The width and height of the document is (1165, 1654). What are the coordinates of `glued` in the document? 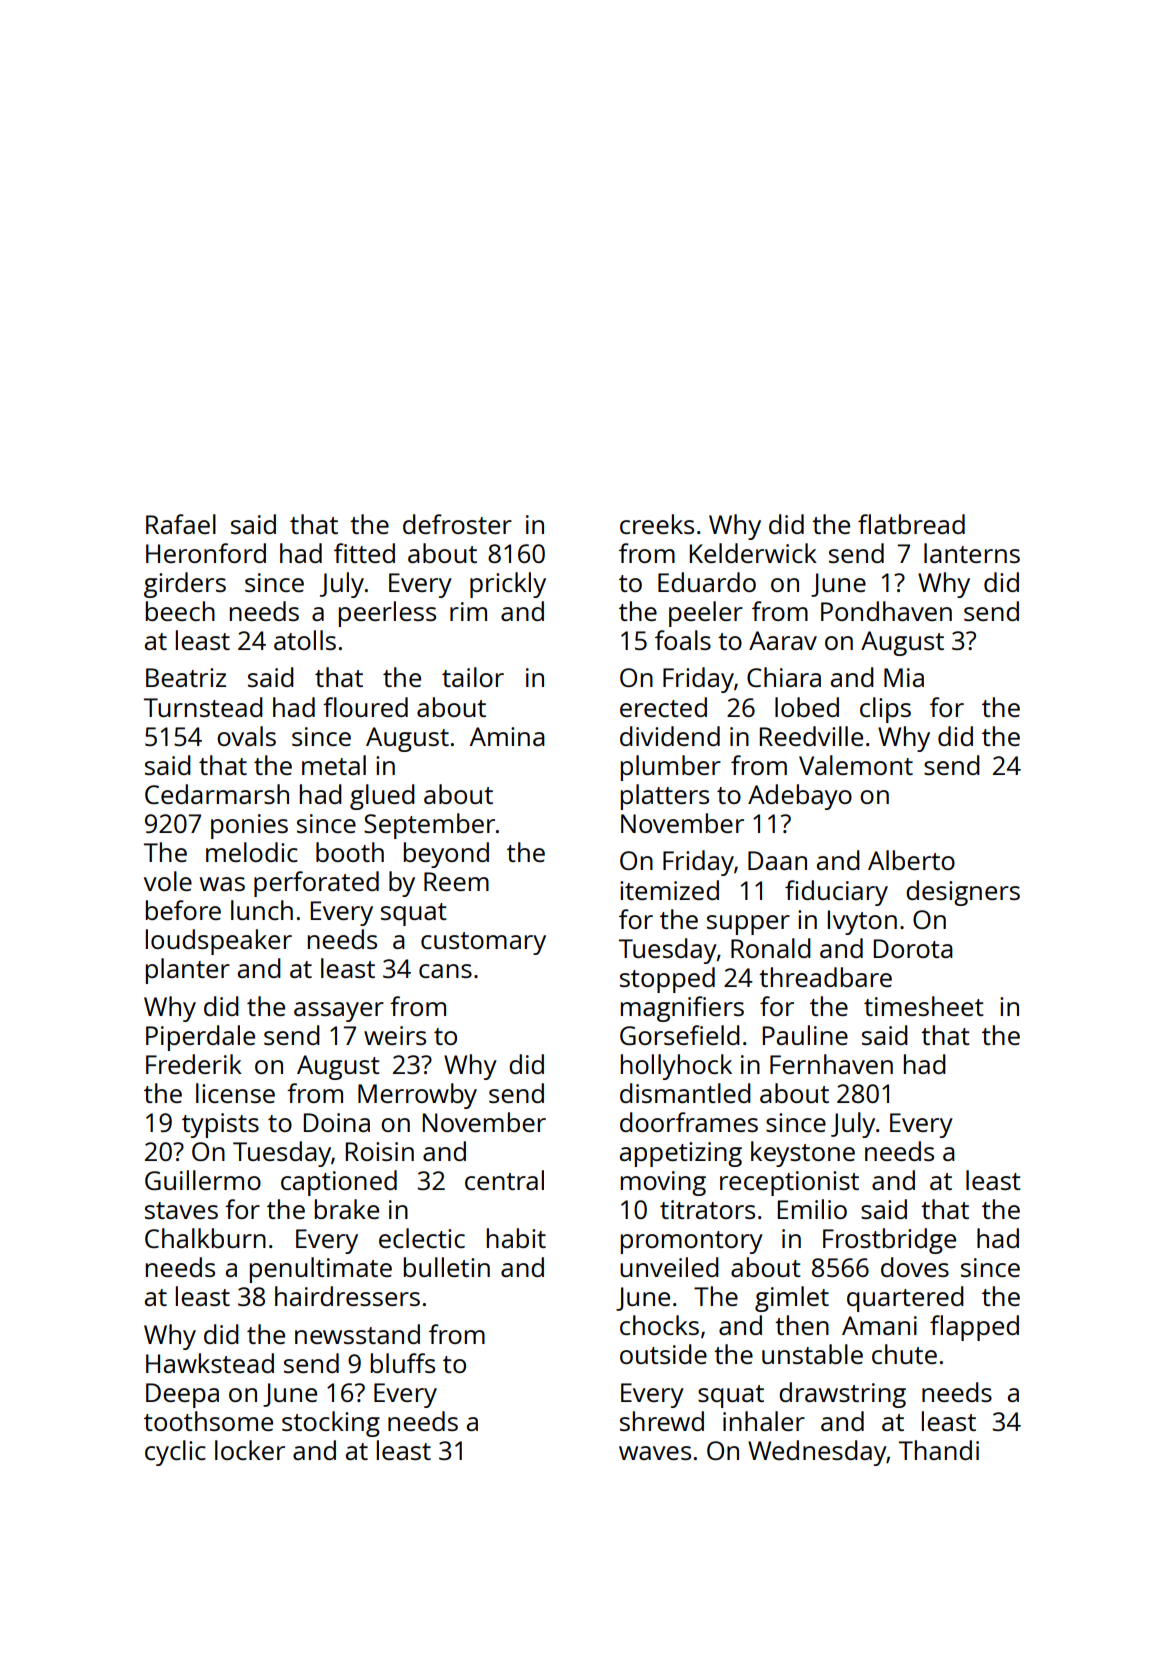 It's located at (382, 797).
